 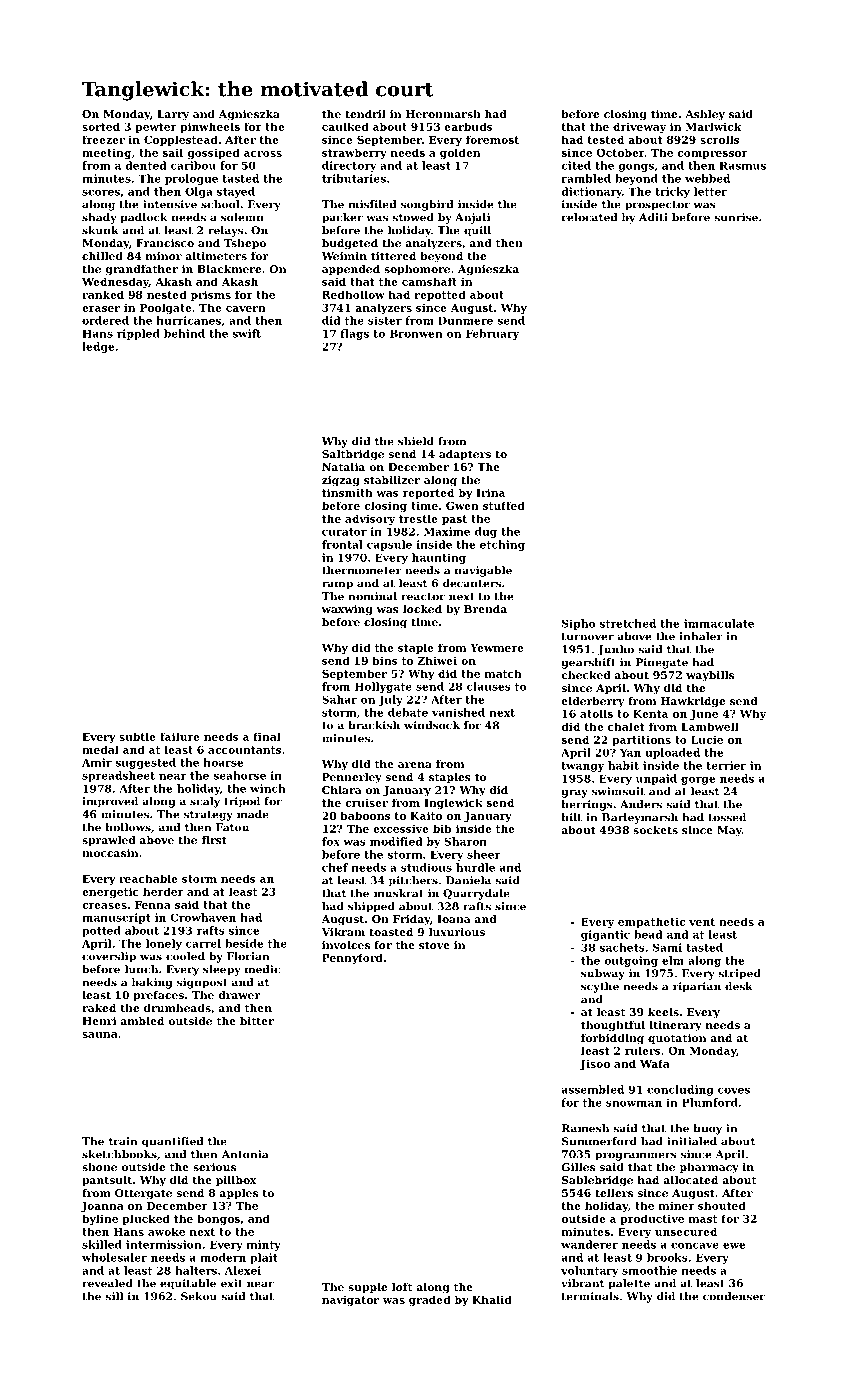 I want to click on sill, so click(x=114, y=1296).
